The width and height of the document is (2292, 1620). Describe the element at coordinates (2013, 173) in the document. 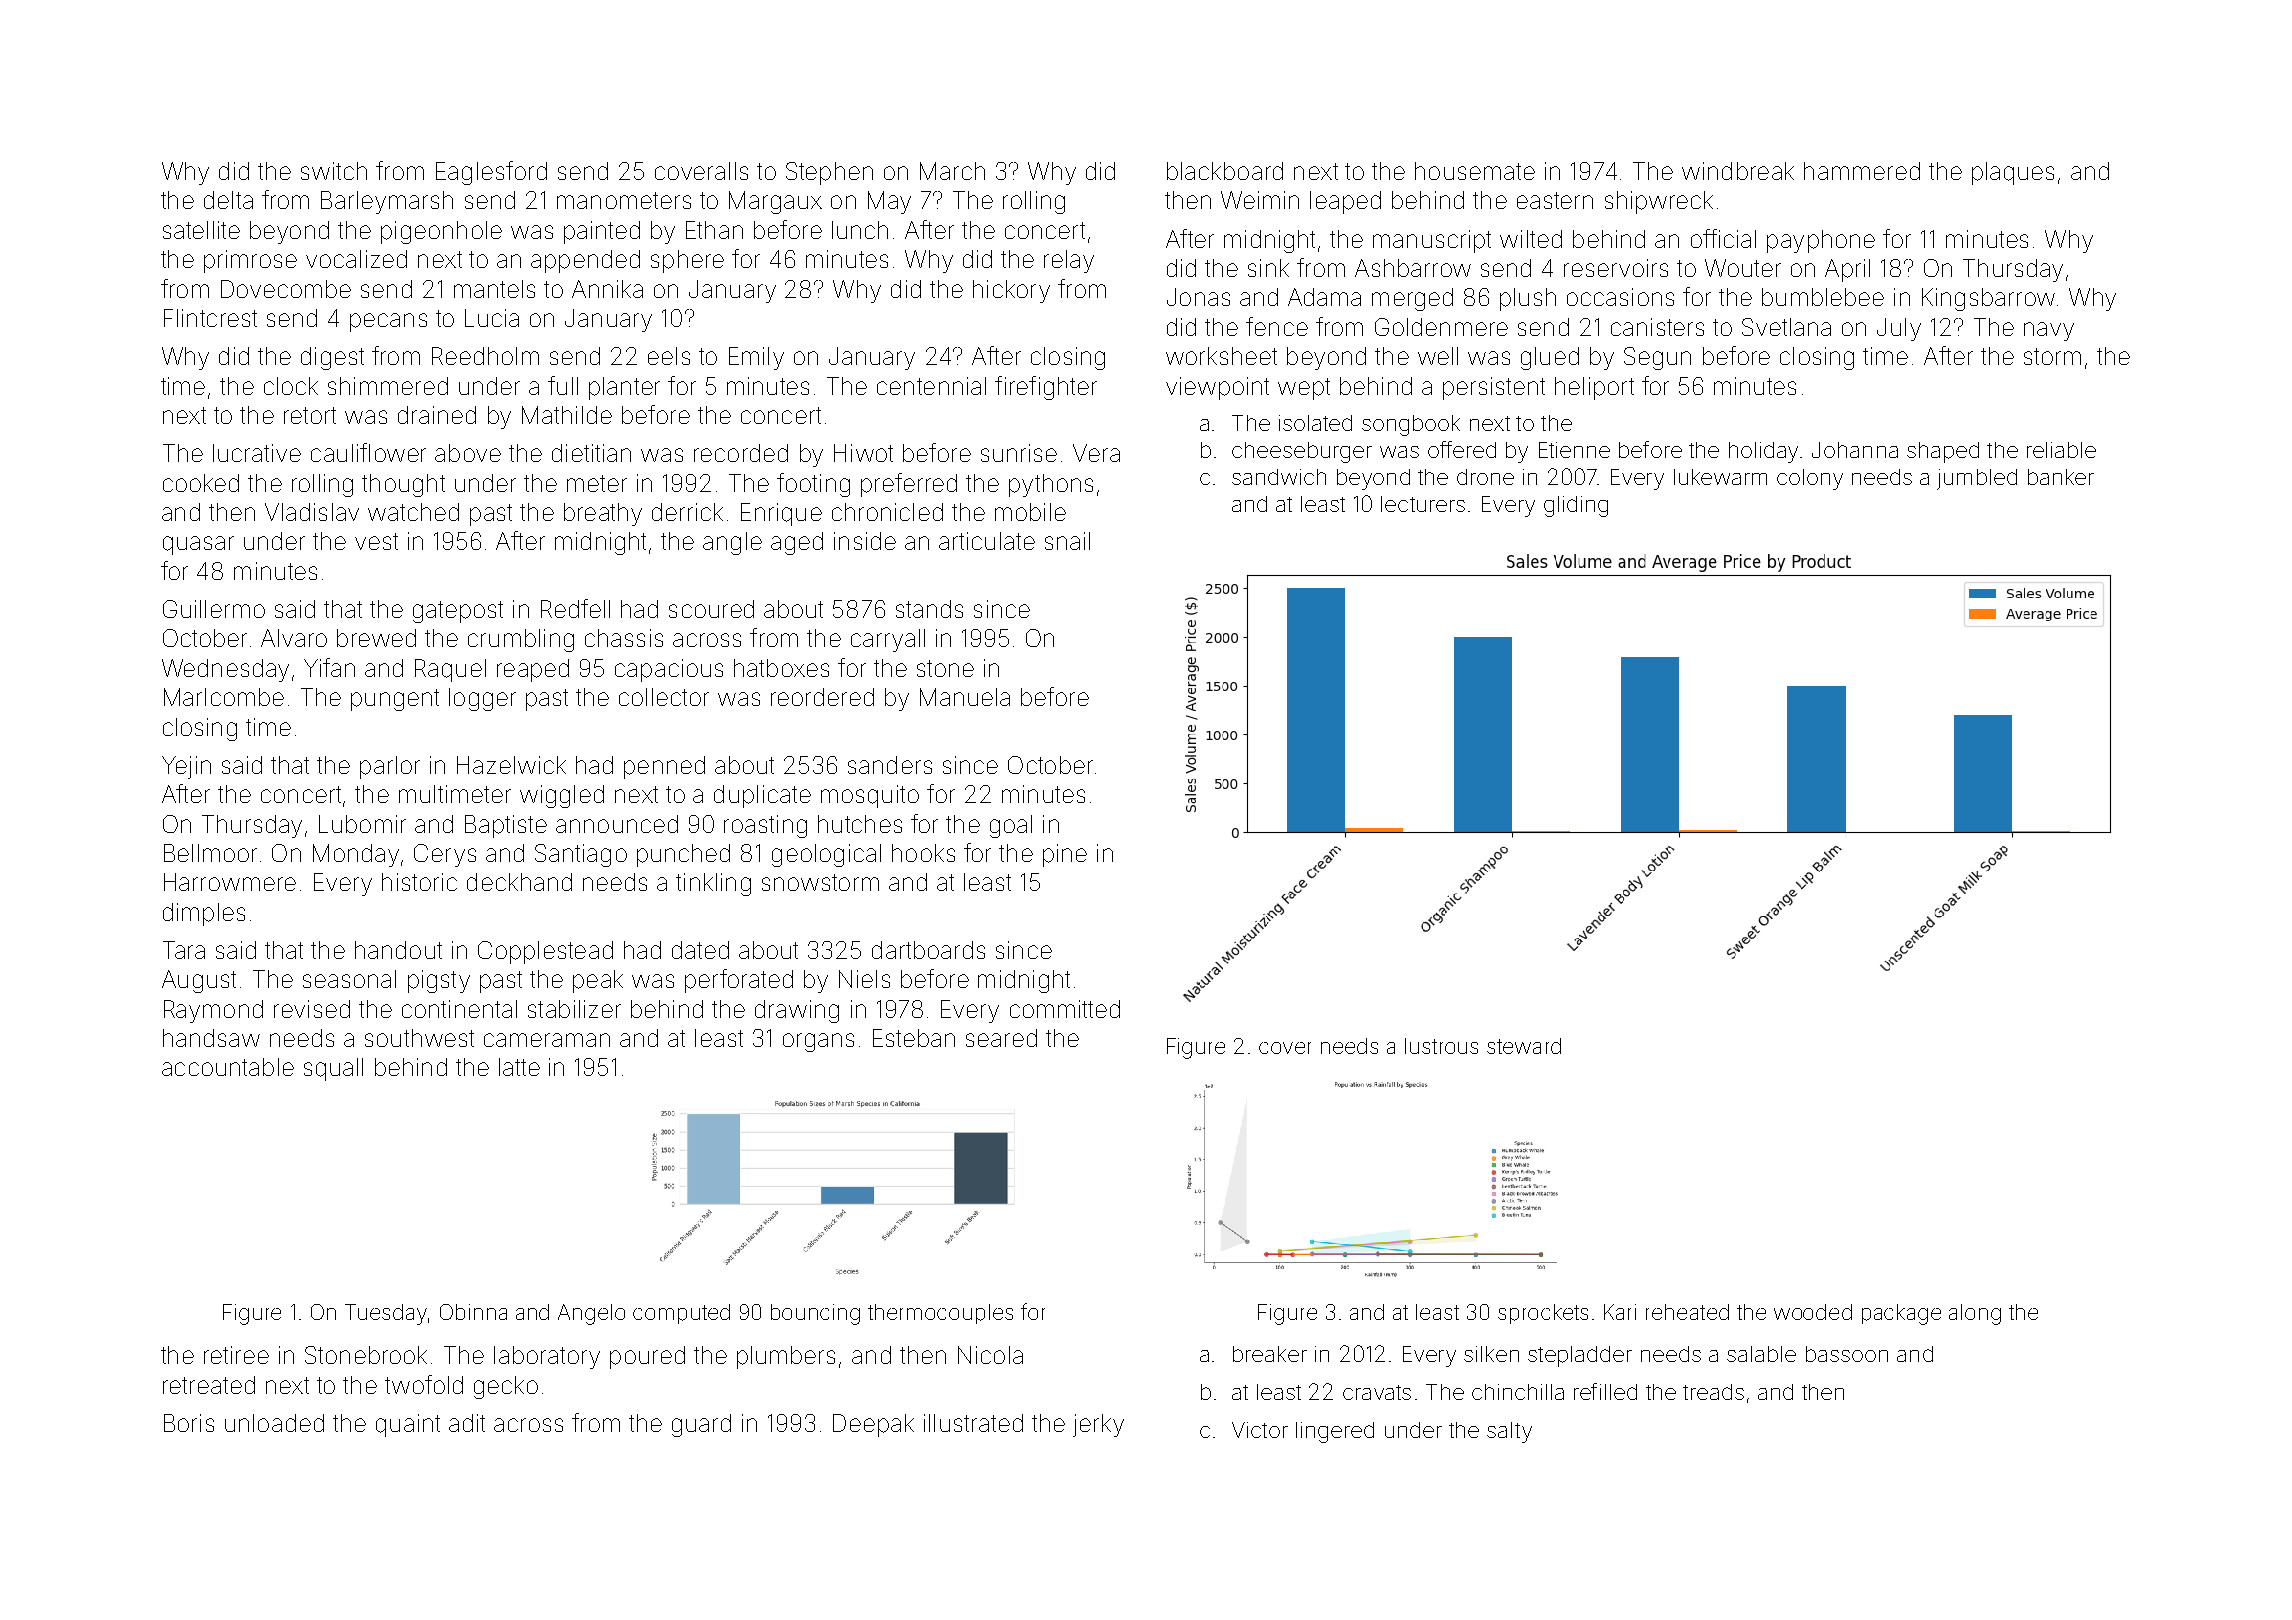

I see `plaques` at that location.
